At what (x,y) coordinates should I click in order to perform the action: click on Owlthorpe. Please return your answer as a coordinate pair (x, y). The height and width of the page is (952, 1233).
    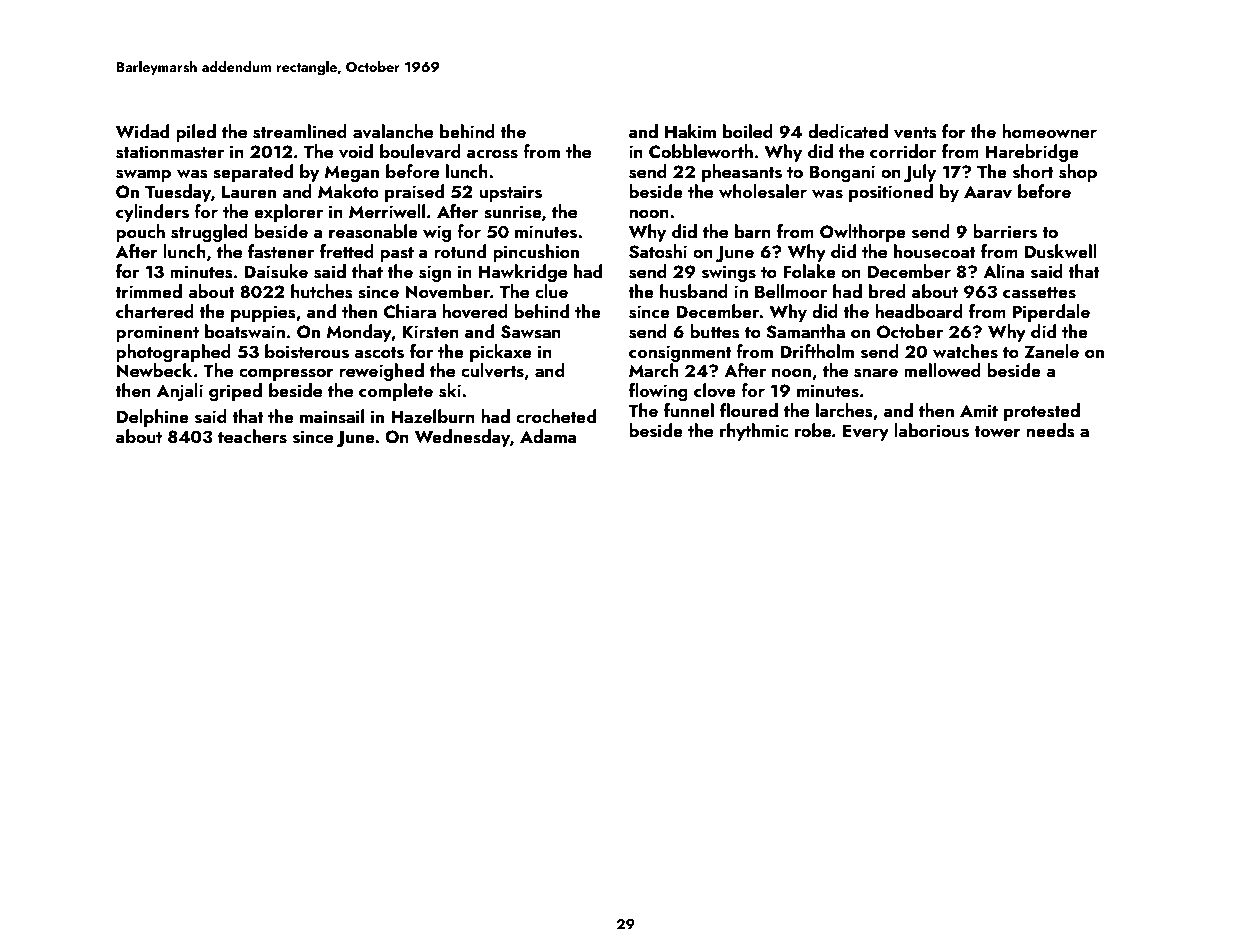
    Looking at the image, I should click on (863, 233).
